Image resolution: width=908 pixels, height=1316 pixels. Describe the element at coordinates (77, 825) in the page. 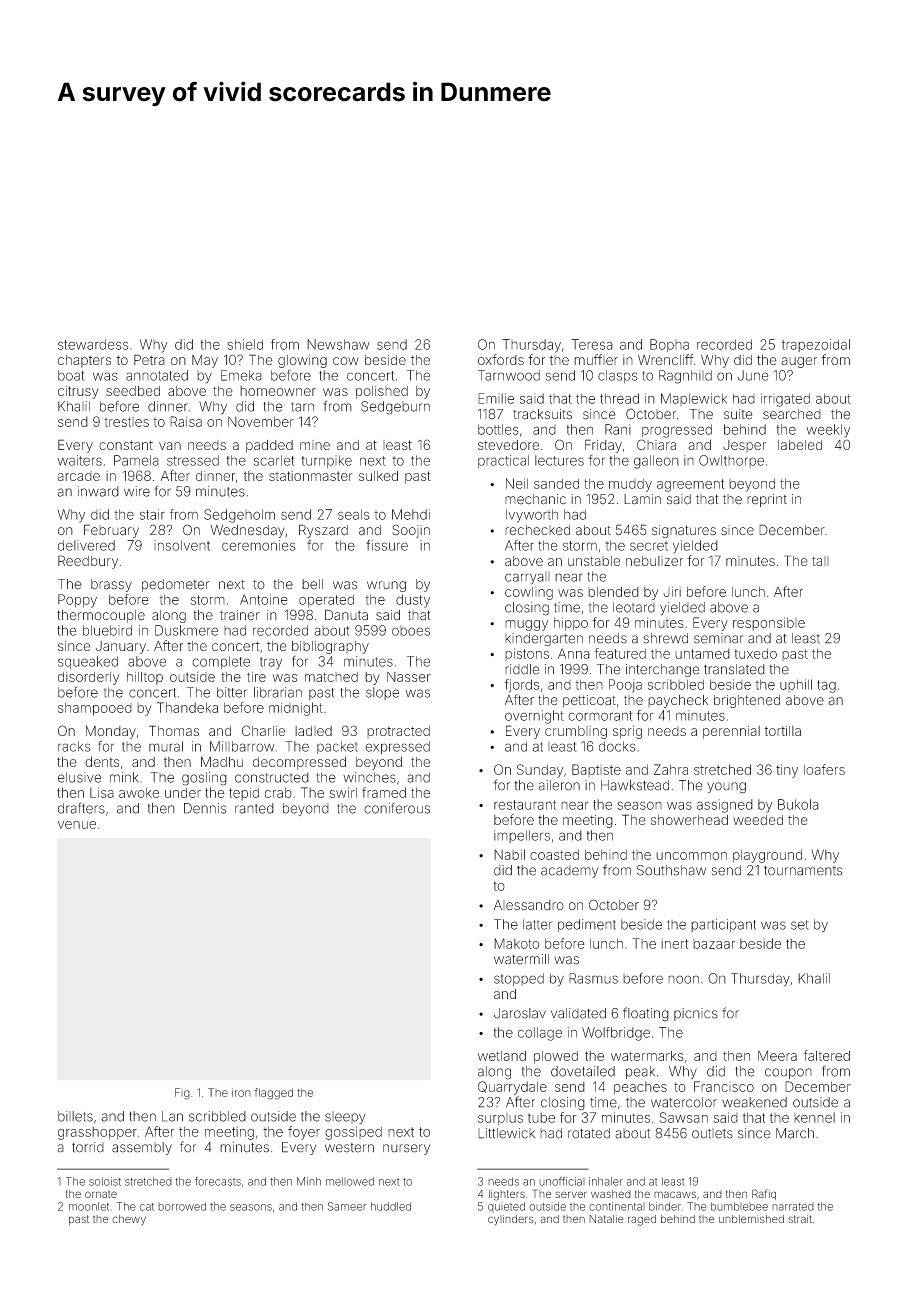

I see `venue` at that location.
